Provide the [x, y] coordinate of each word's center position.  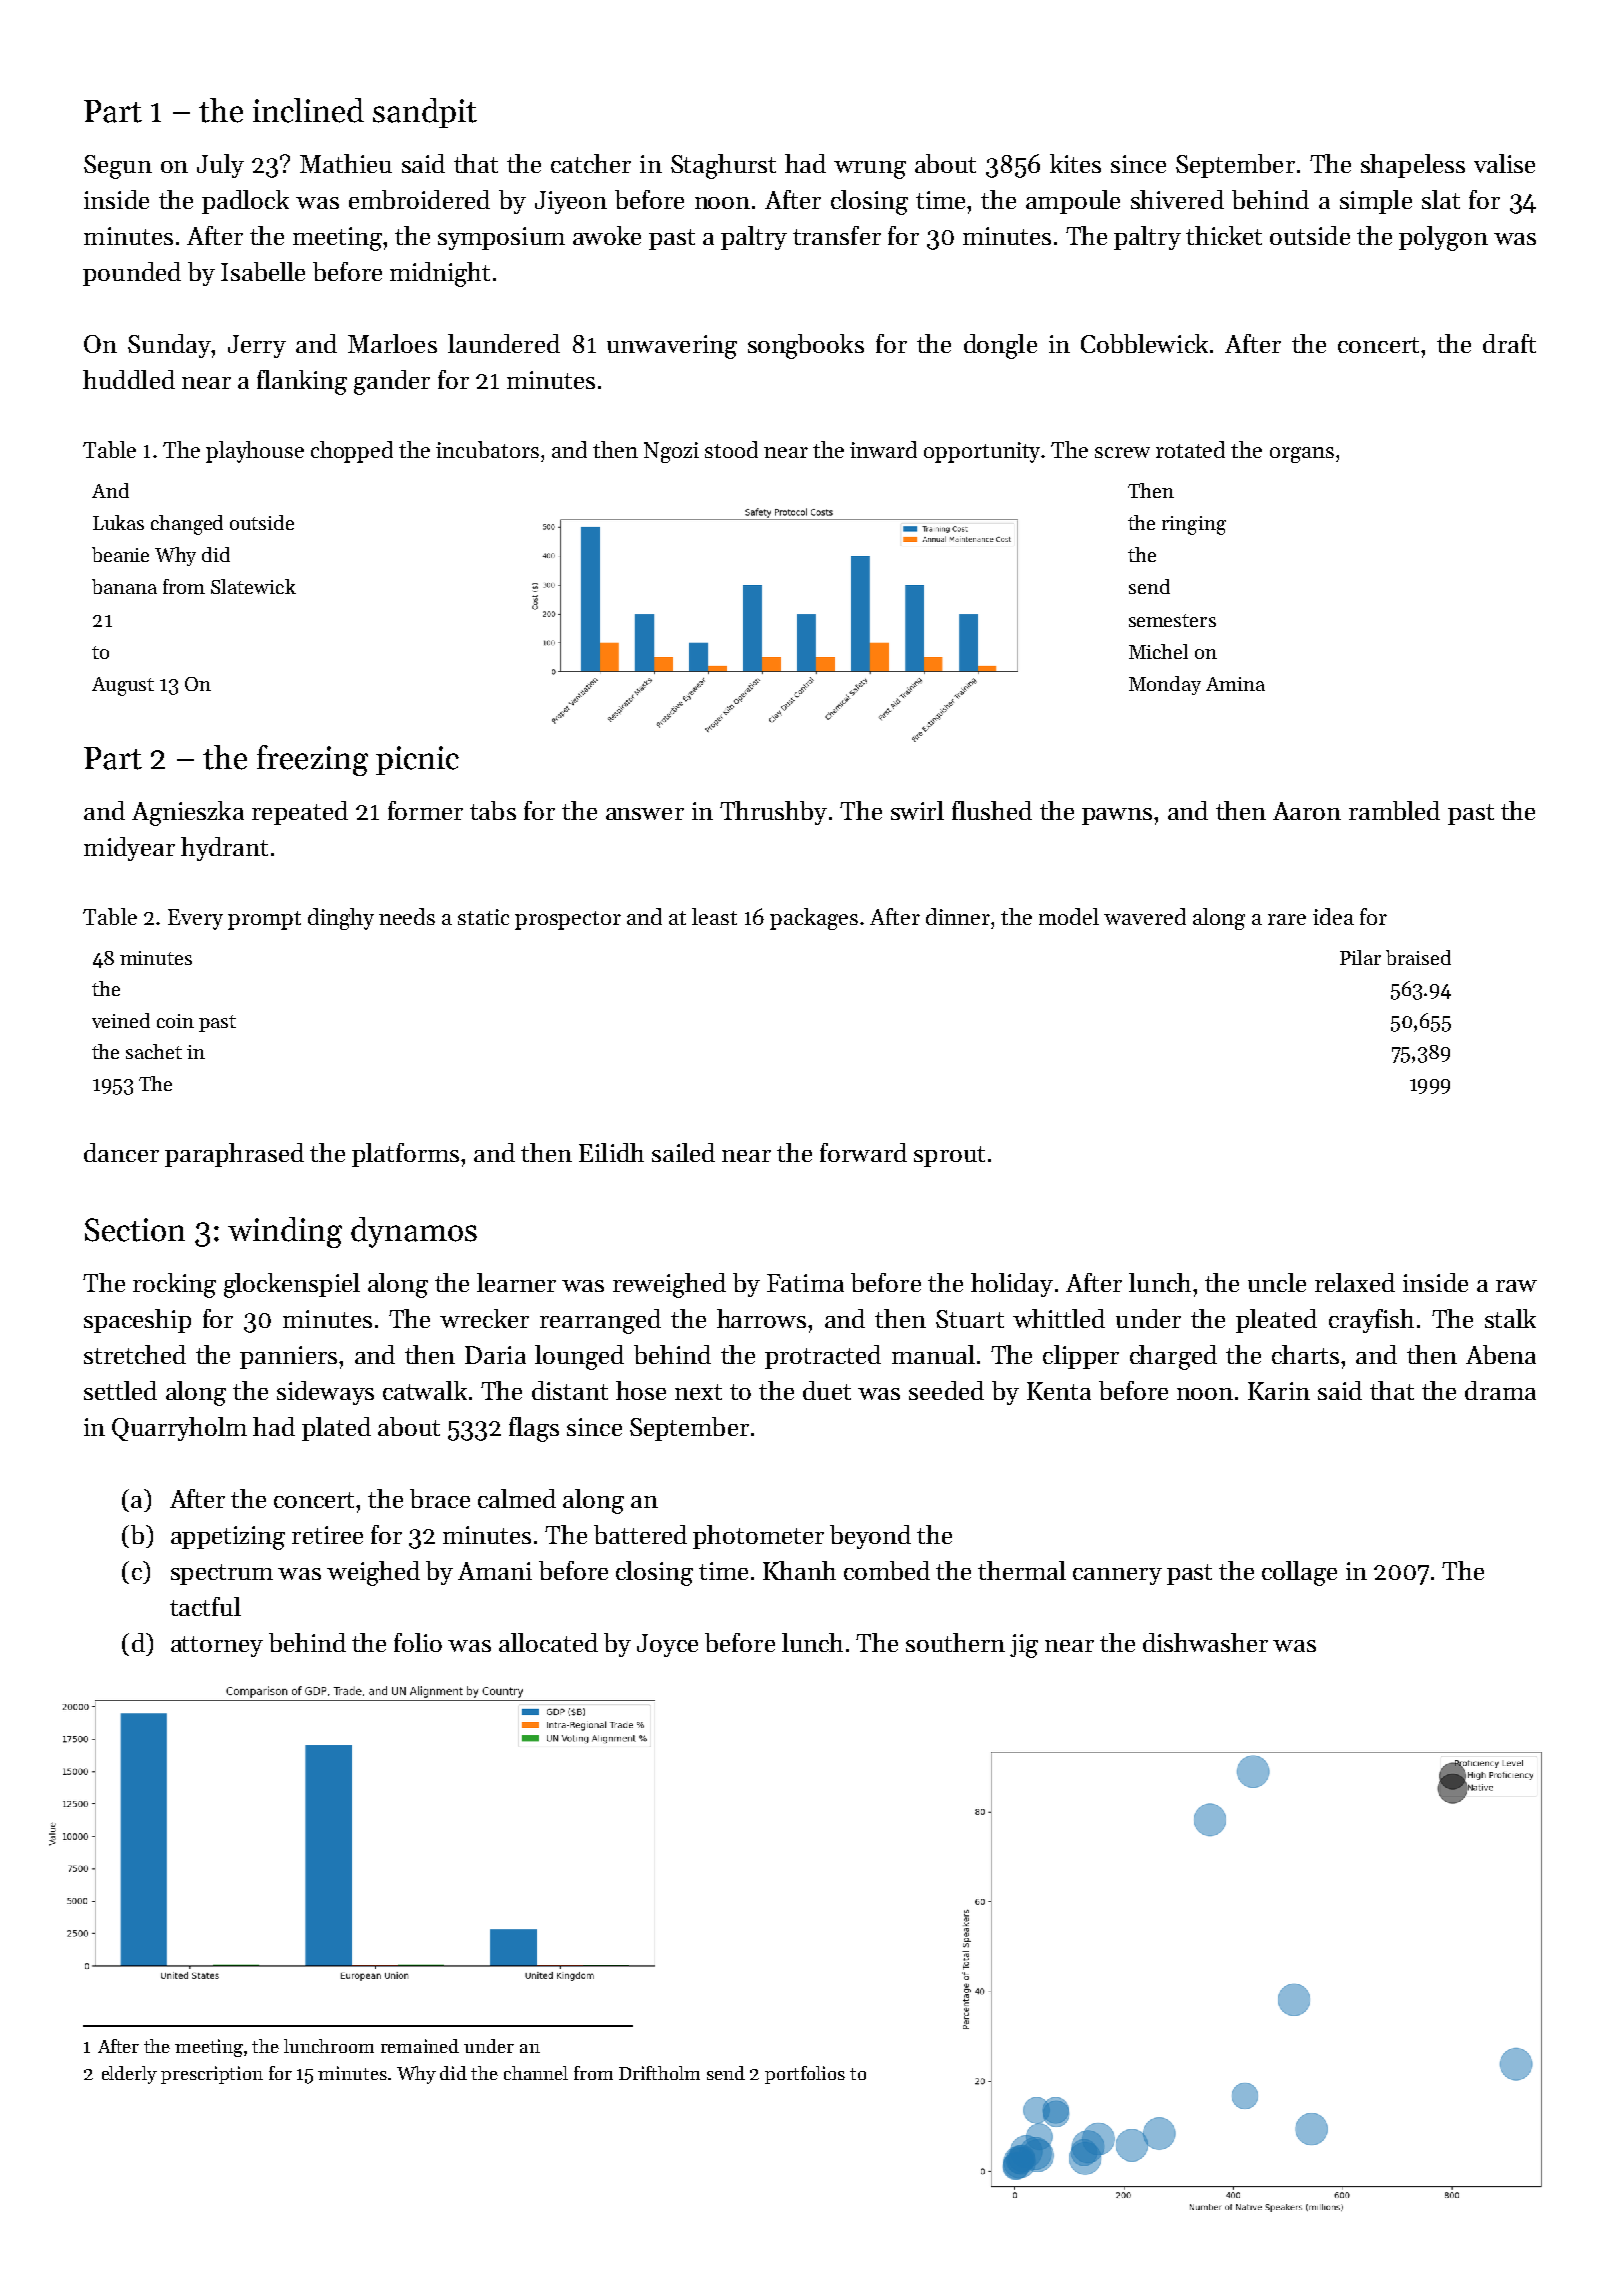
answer [645, 814]
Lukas [118, 522]
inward [883, 449]
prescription [212, 2075]
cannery [1117, 1576]
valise [1504, 163]
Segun [118, 167]
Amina [1235, 684]
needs [407, 916]
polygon [1443, 238]
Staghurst [723, 166]
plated [336, 1429]
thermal [1022, 1570]
